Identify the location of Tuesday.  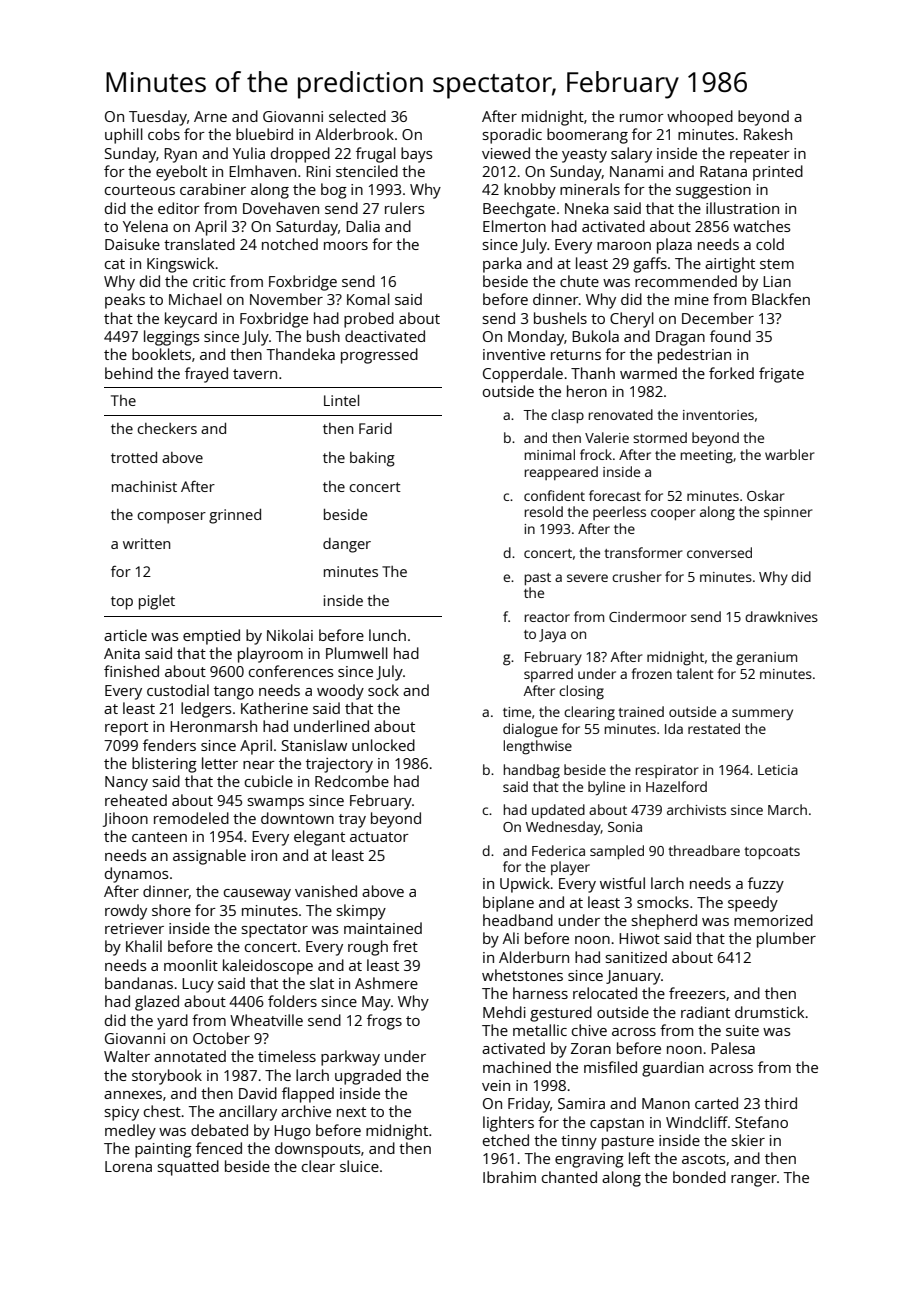
(158, 118).
